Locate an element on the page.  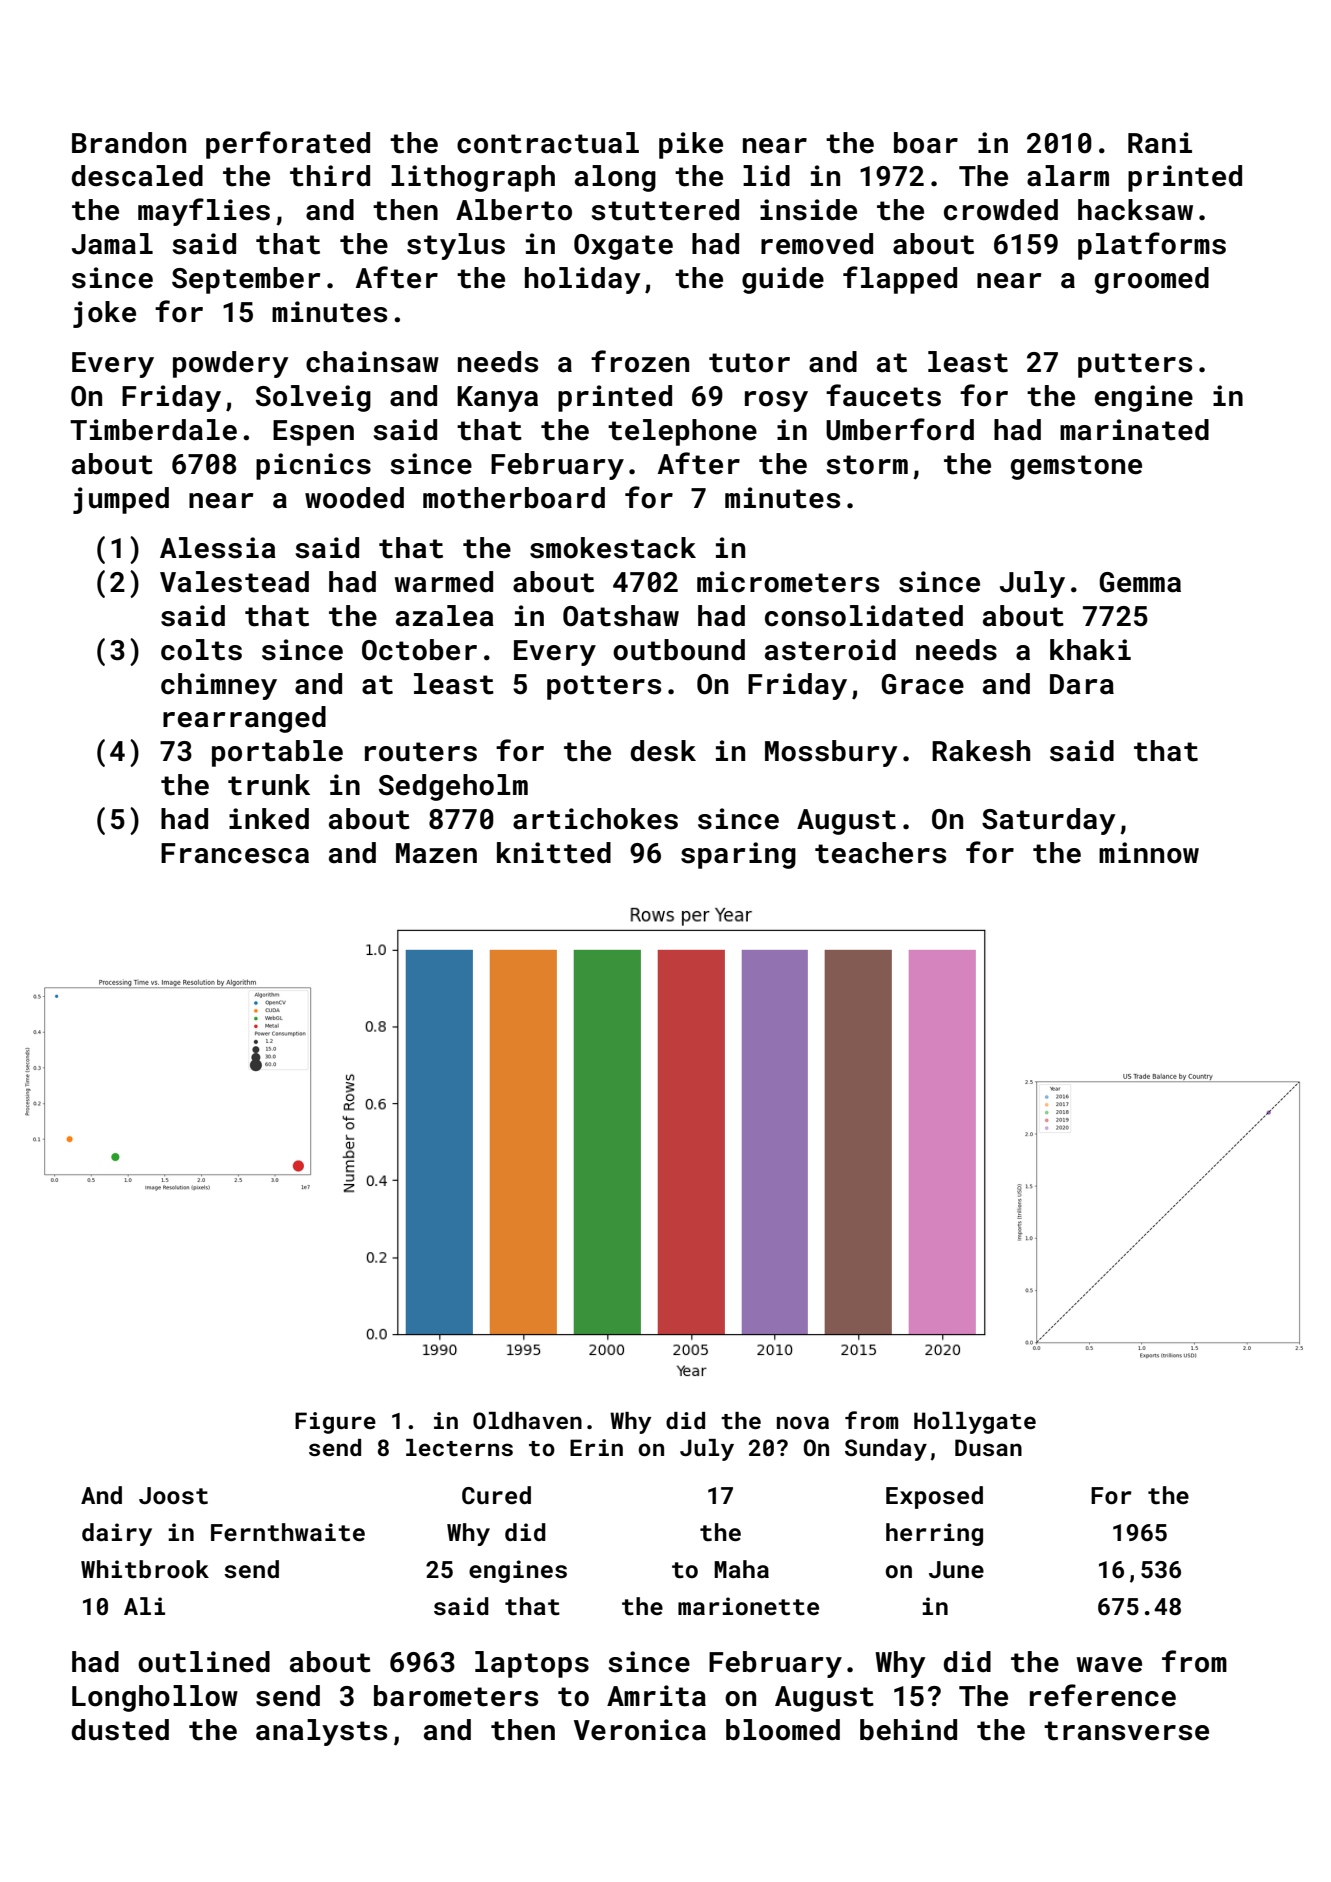
nova is located at coordinates (803, 1422).
